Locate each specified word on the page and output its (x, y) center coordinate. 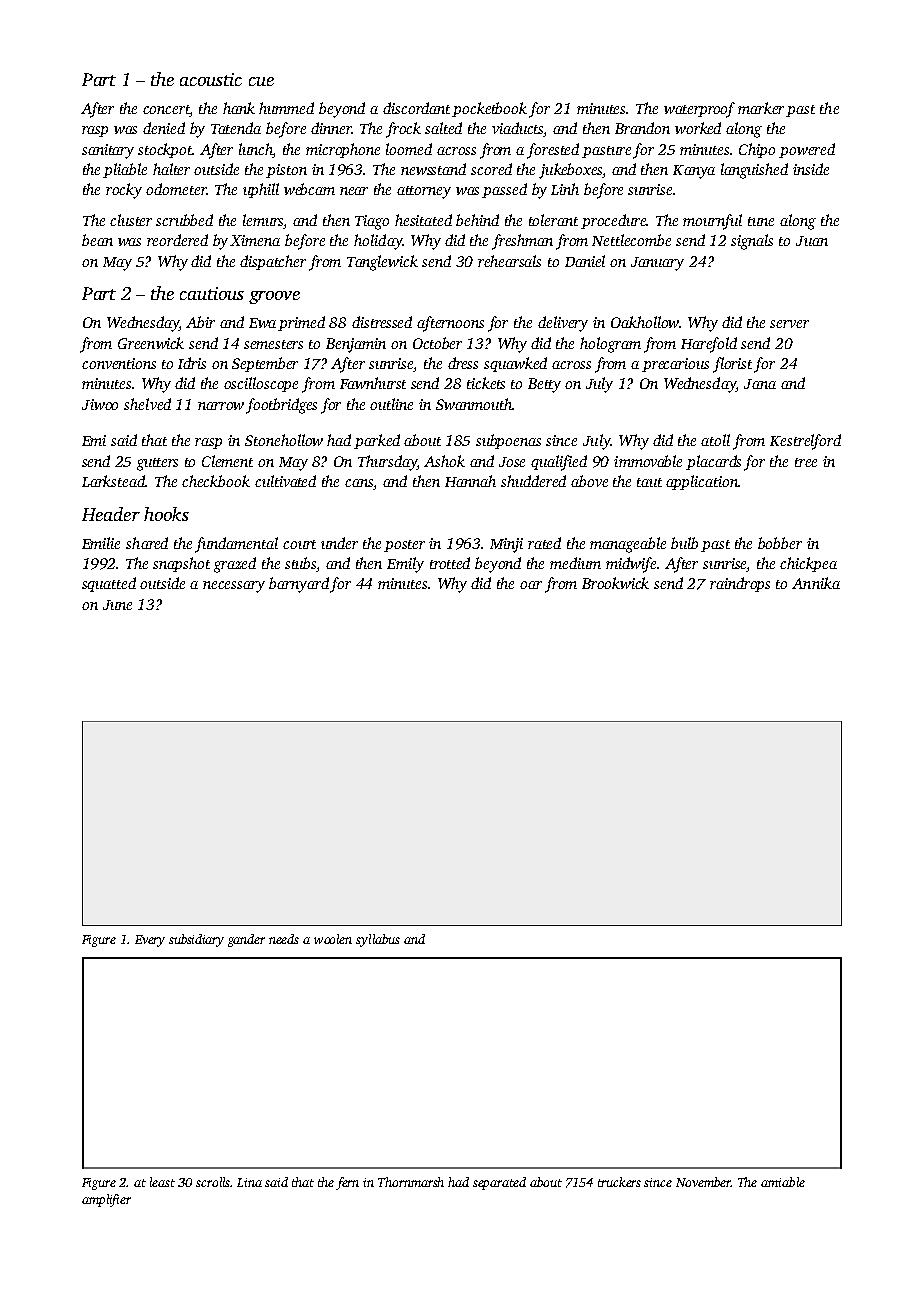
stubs (301, 564)
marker (761, 108)
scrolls (213, 1182)
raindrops (740, 584)
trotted (450, 563)
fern (347, 1183)
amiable (783, 1182)
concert (166, 111)
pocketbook (489, 109)
